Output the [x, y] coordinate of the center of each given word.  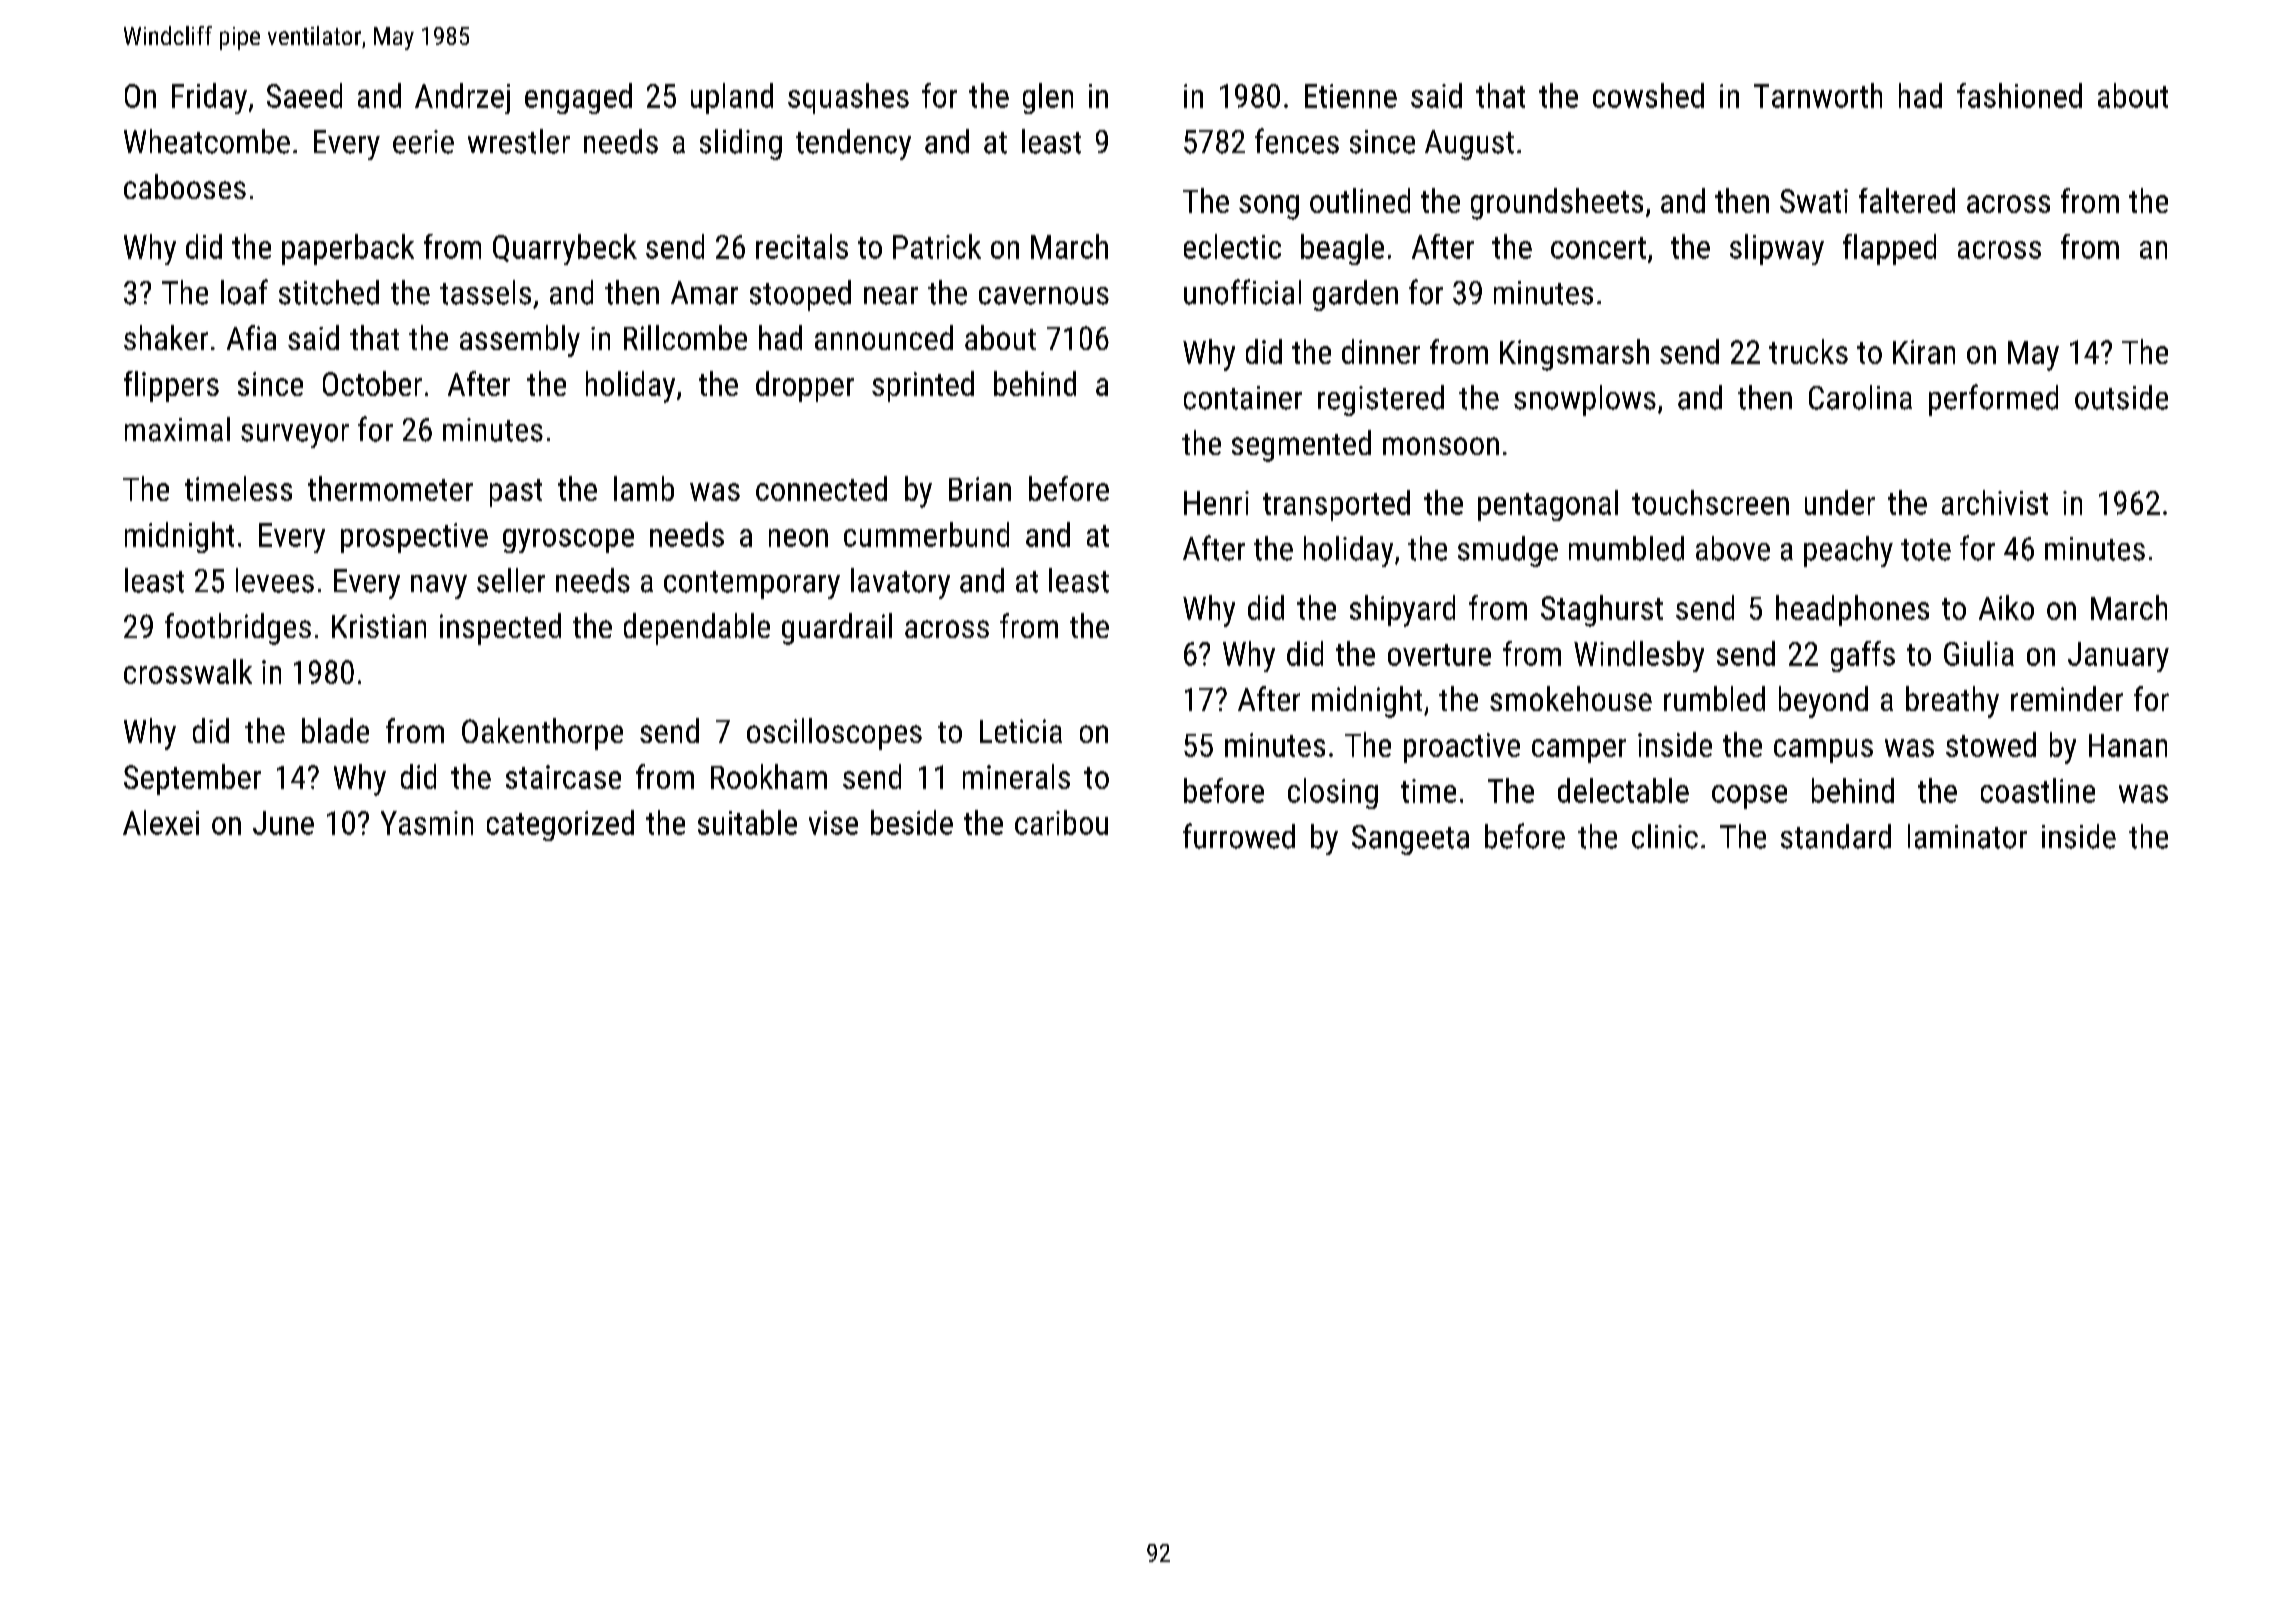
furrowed [1239, 836]
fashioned [2019, 95]
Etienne [1351, 96]
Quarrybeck [565, 249]
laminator [1967, 836]
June [283, 823]
